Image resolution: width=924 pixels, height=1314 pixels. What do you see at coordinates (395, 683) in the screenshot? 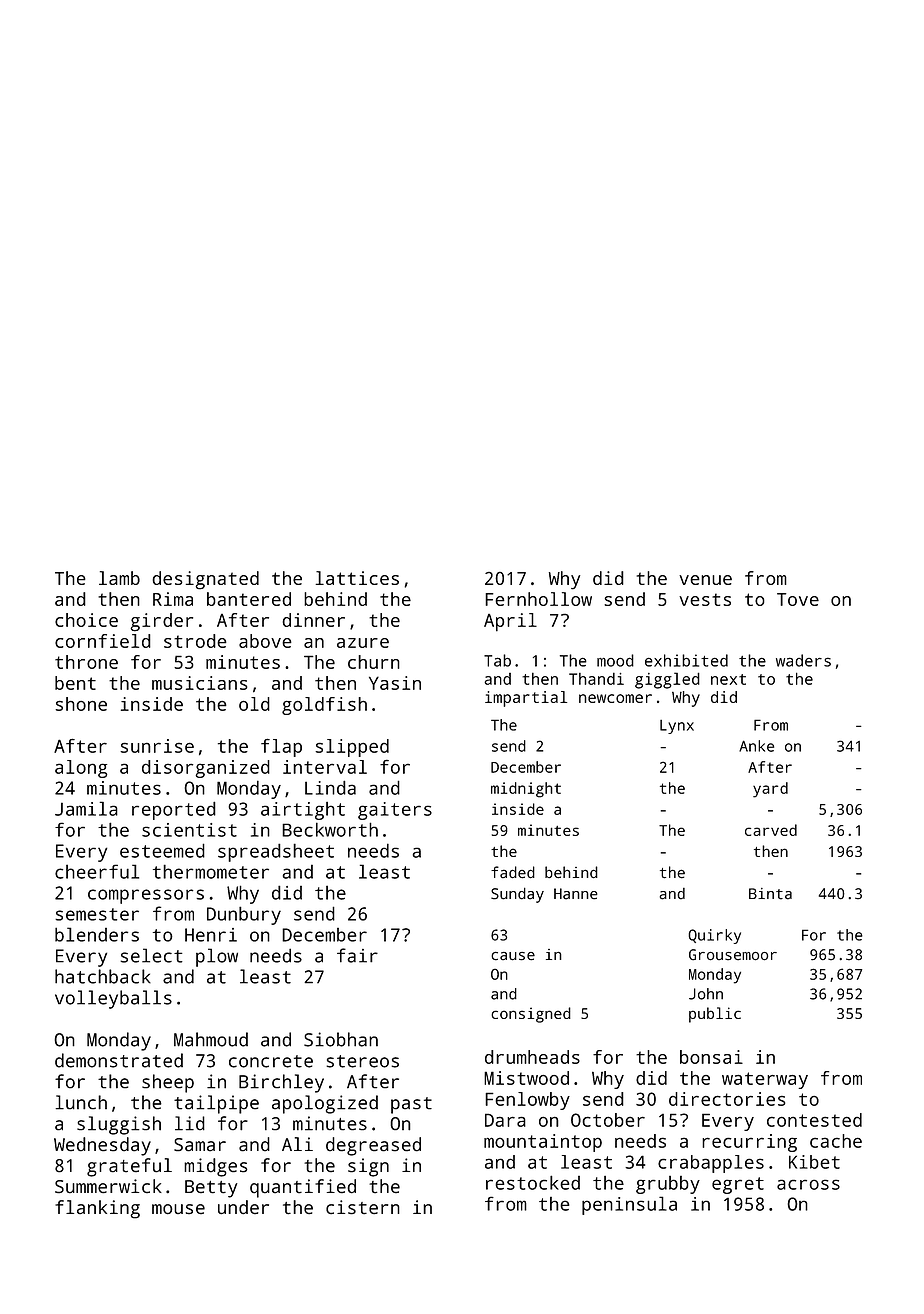
I see `Yasin` at bounding box center [395, 683].
